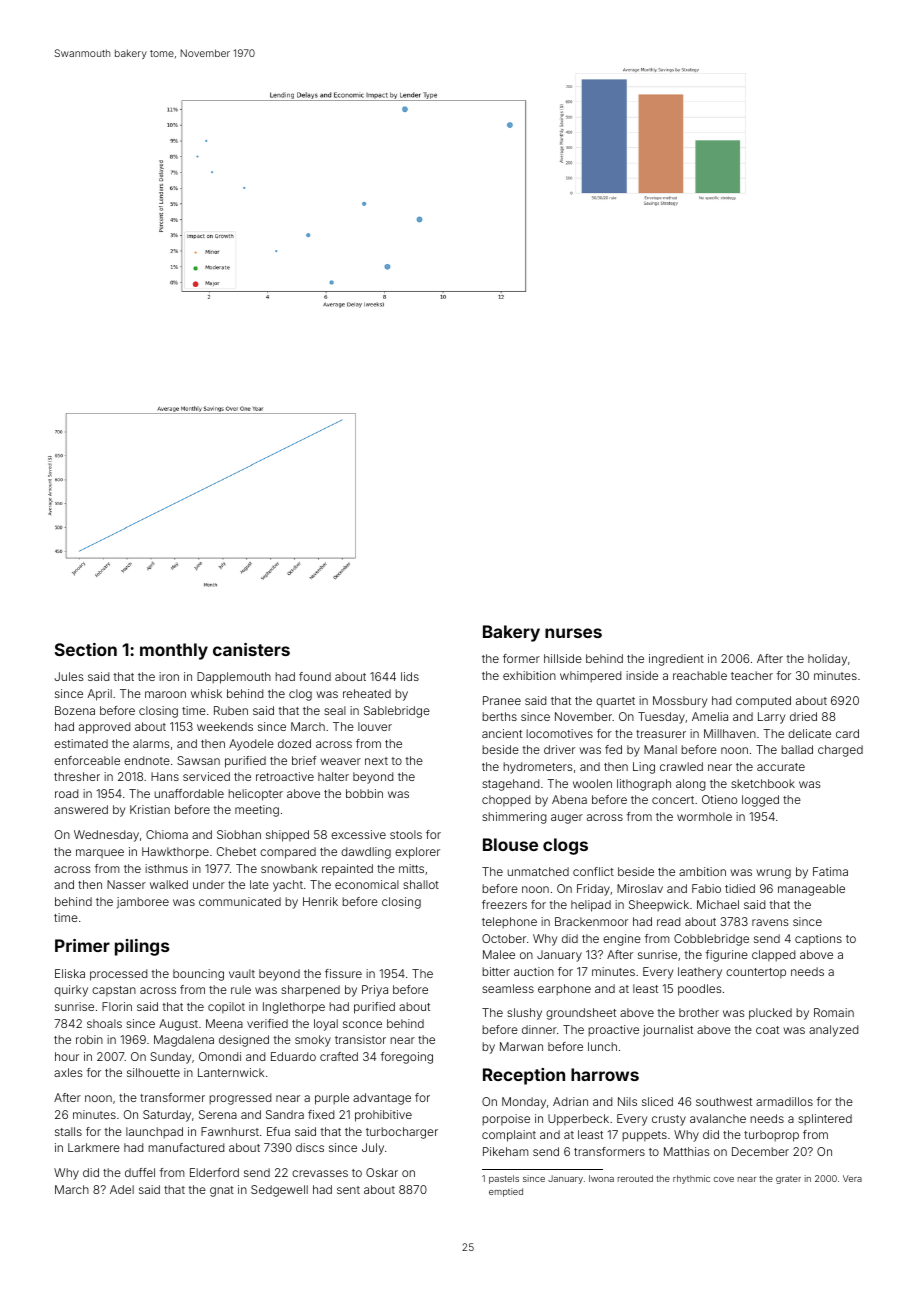 The width and height of the image is (924, 1308). Describe the element at coordinates (573, 633) in the image. I see `nurses` at that location.
